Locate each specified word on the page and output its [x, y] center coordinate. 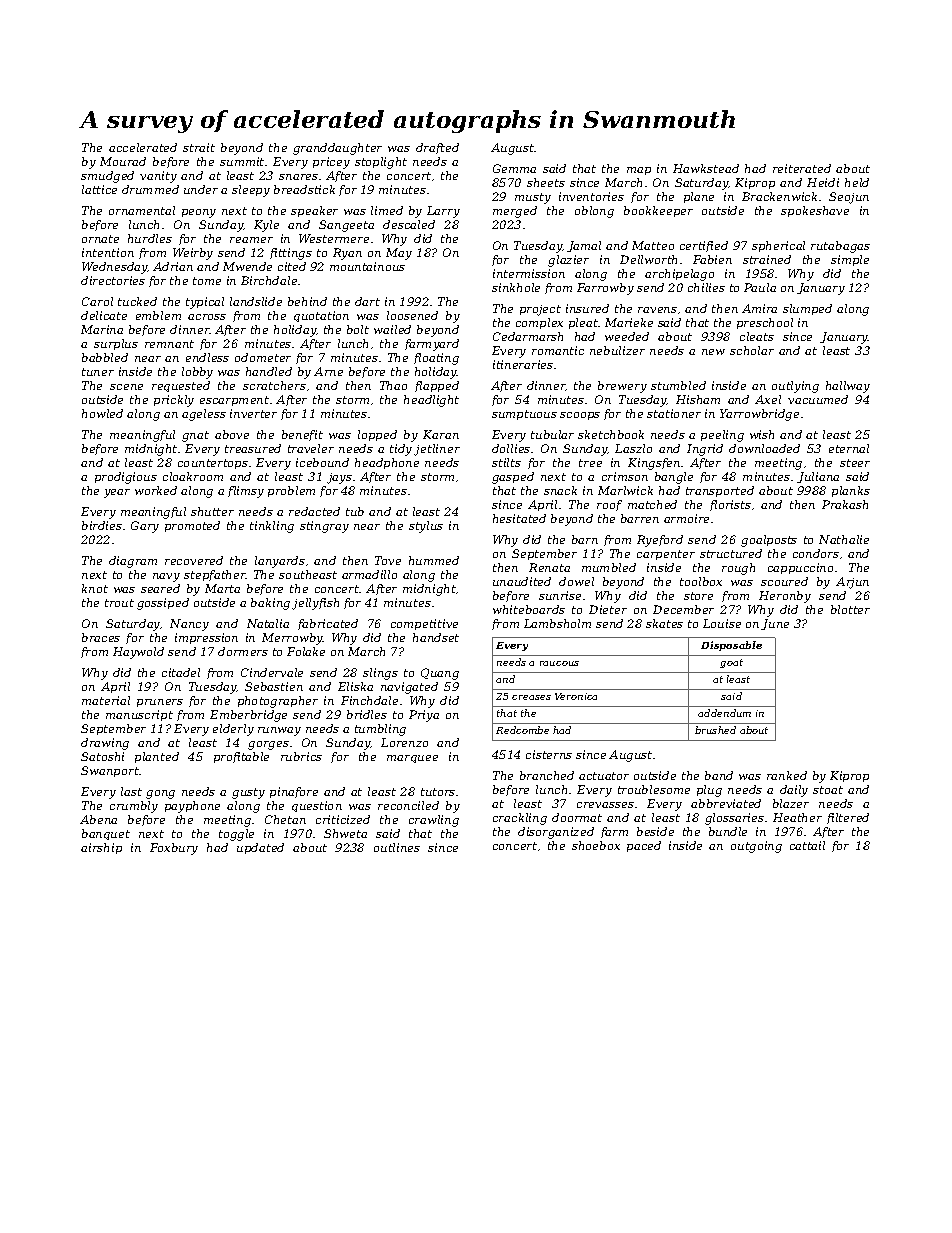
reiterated [802, 168]
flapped [437, 386]
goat [731, 663]
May [399, 254]
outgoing [756, 847]
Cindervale [272, 672]
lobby [197, 373]
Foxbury [174, 849]
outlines [397, 847]
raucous [559, 663]
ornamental [142, 210]
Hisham [698, 399]
